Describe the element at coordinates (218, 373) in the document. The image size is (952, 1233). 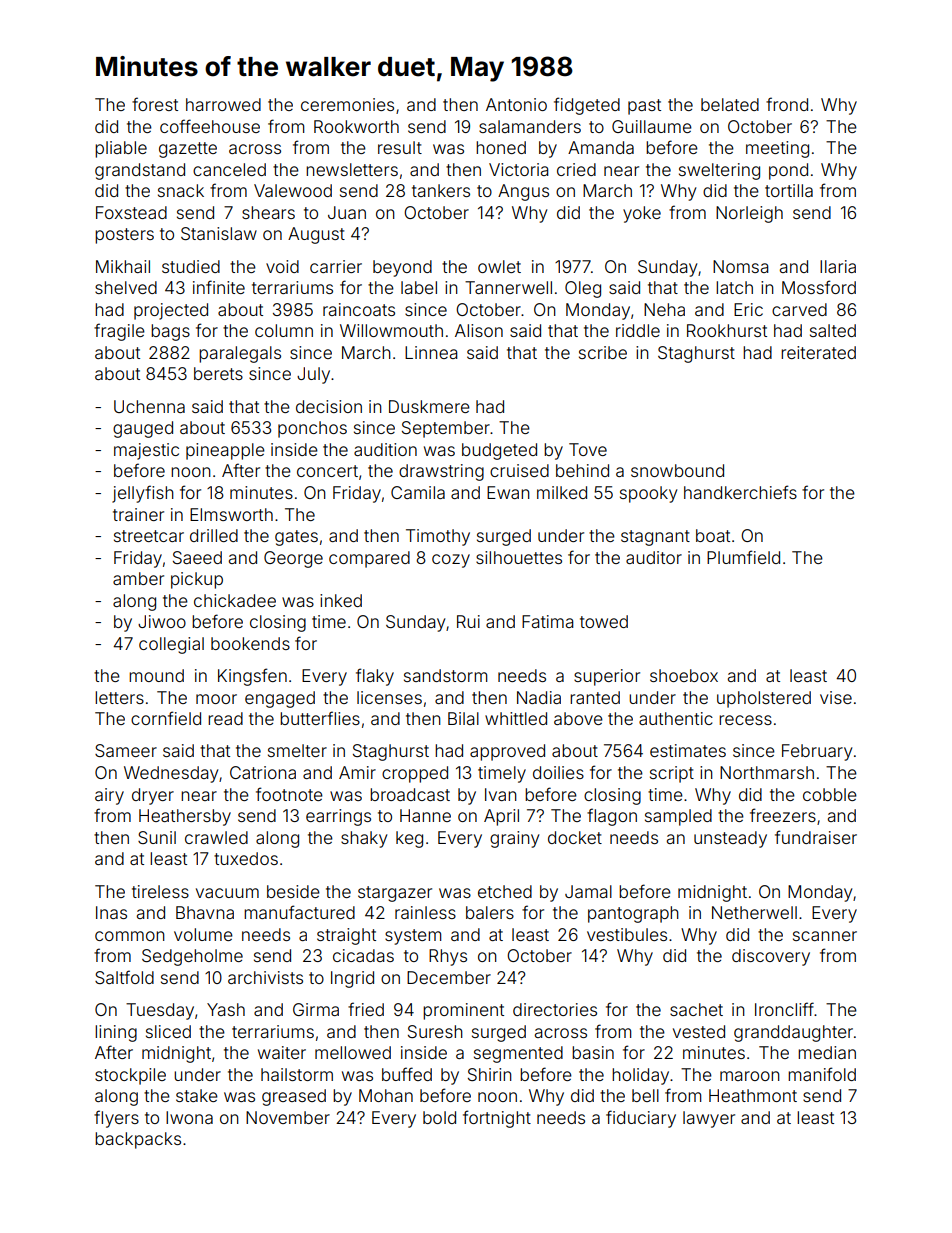
I see `berets` at that location.
